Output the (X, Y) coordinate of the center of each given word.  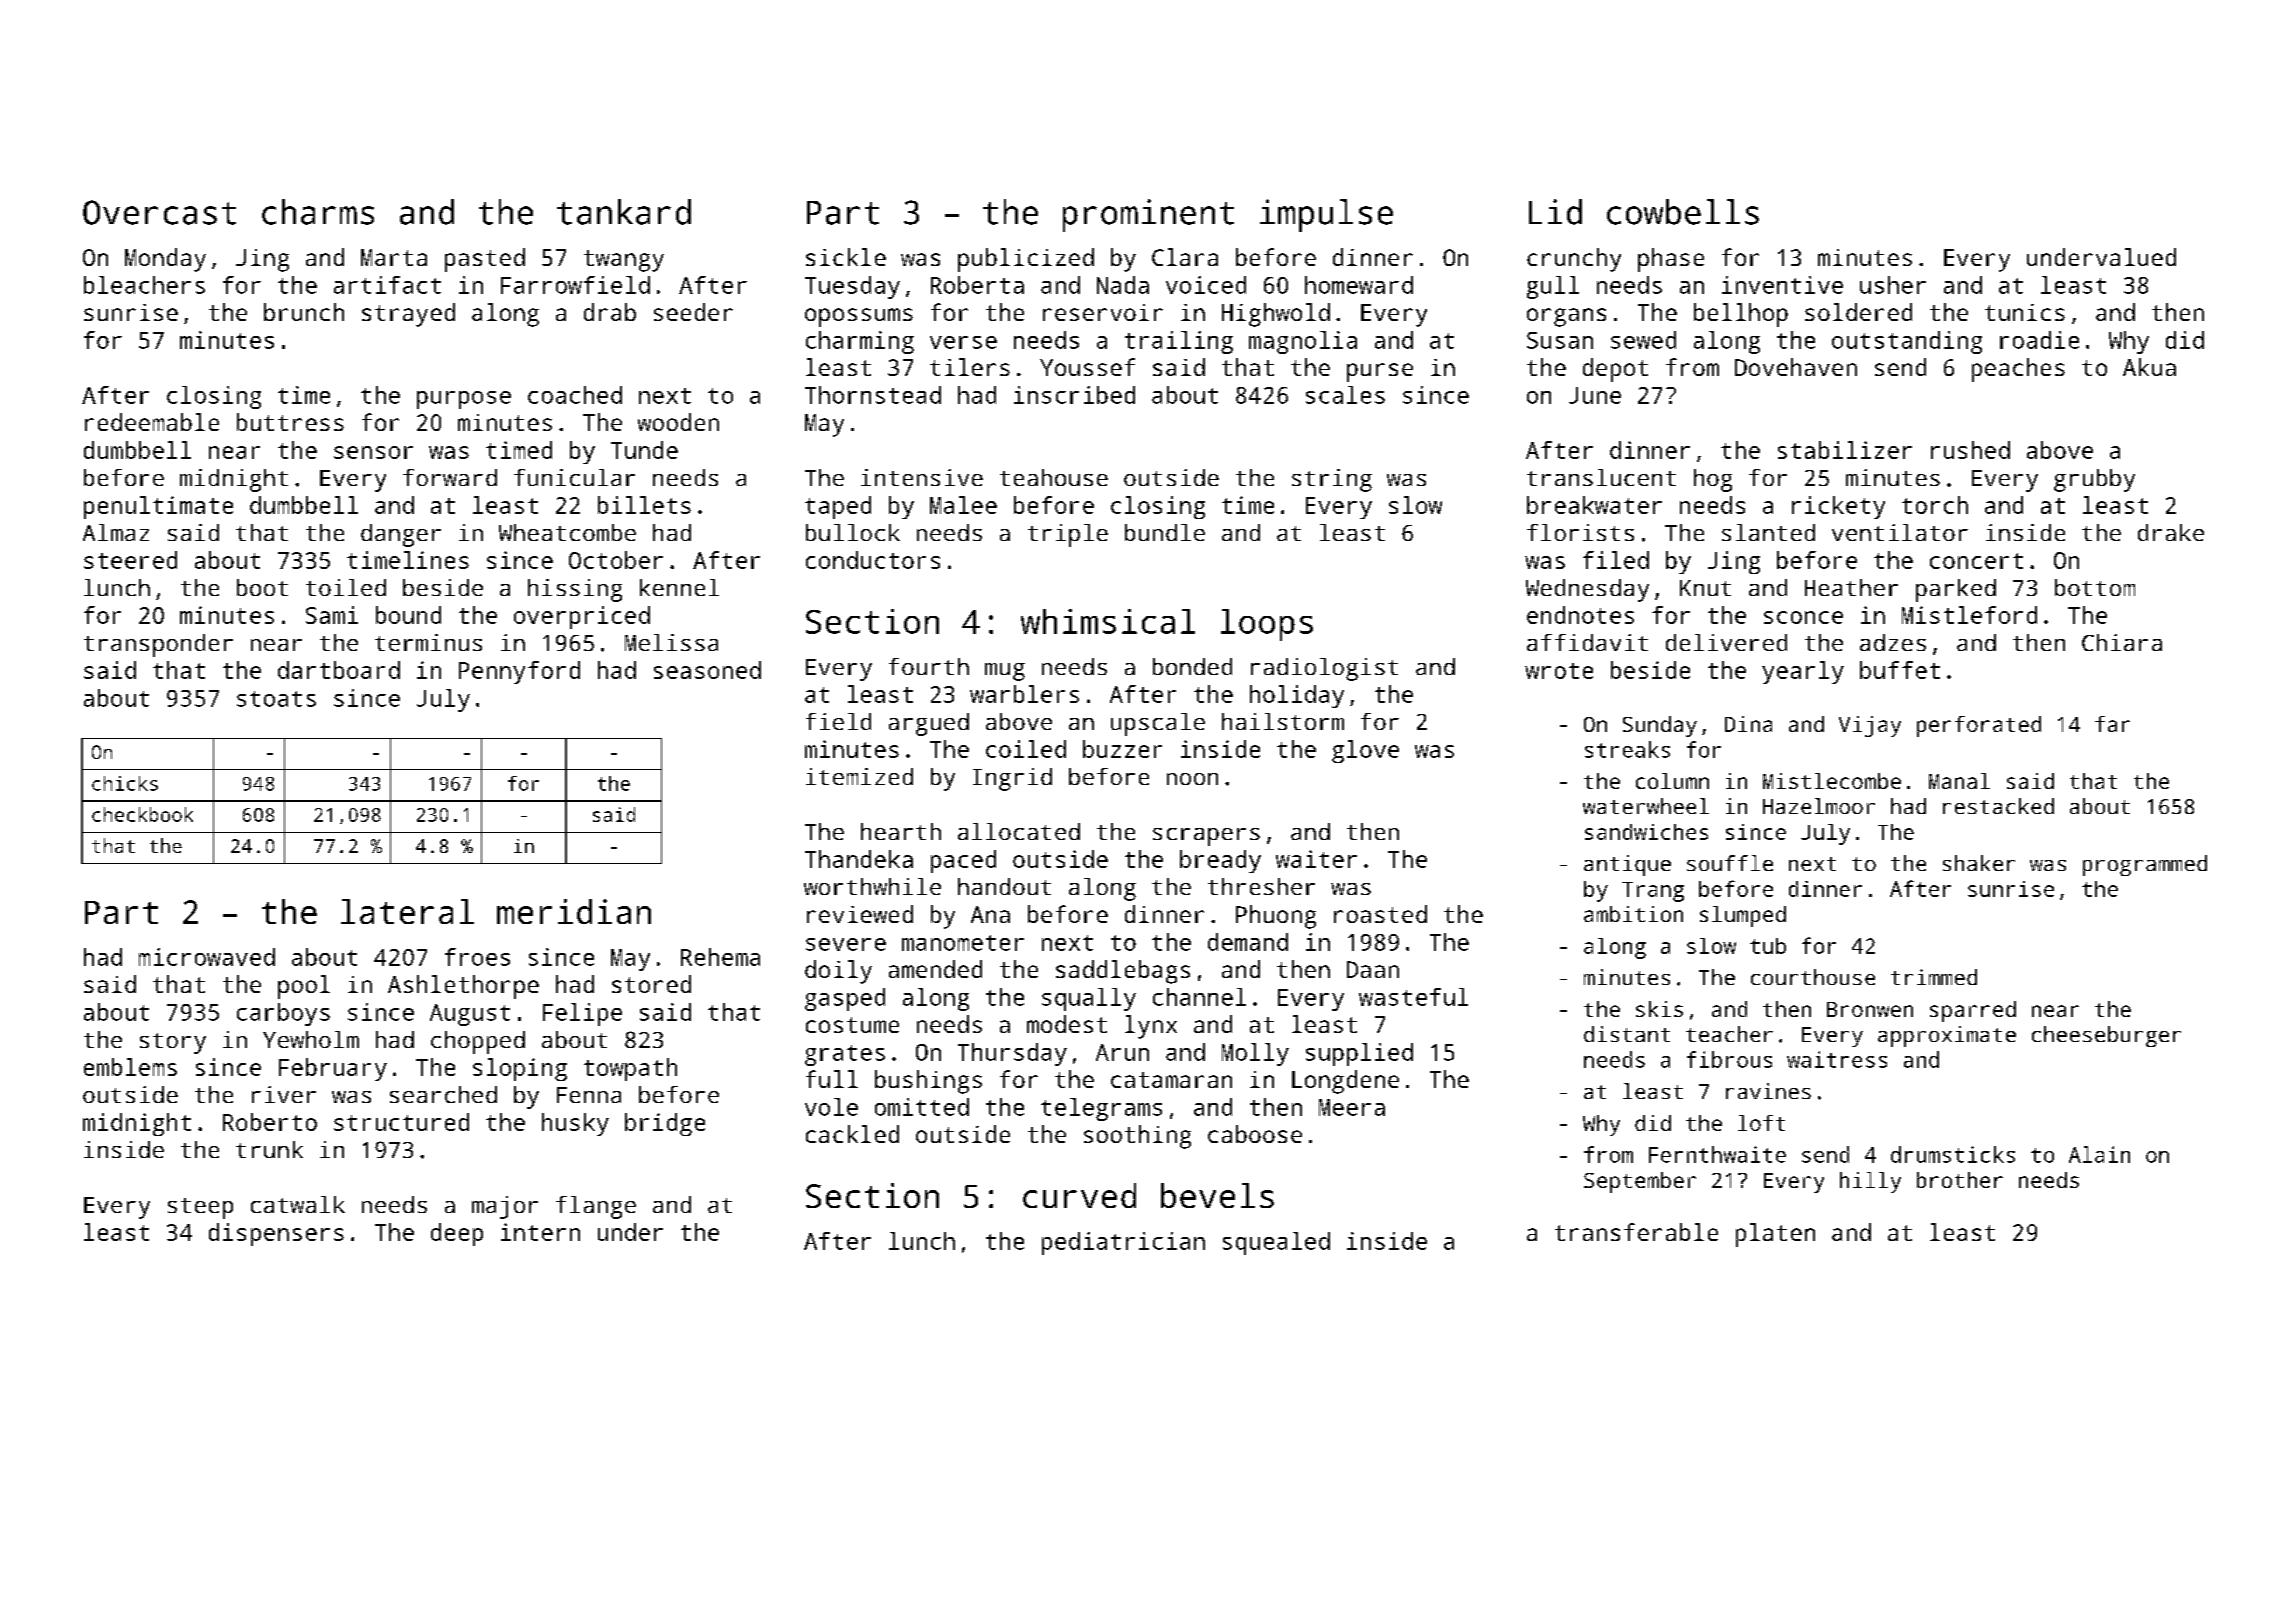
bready (1220, 861)
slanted (1768, 532)
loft (1761, 1123)
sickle (846, 257)
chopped (478, 1042)
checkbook (142, 814)
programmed (2145, 865)
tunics (2025, 312)
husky (575, 1124)
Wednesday (1587, 590)
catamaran (1171, 1080)
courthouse (1813, 977)
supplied (1359, 1054)
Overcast (159, 212)
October (616, 560)
